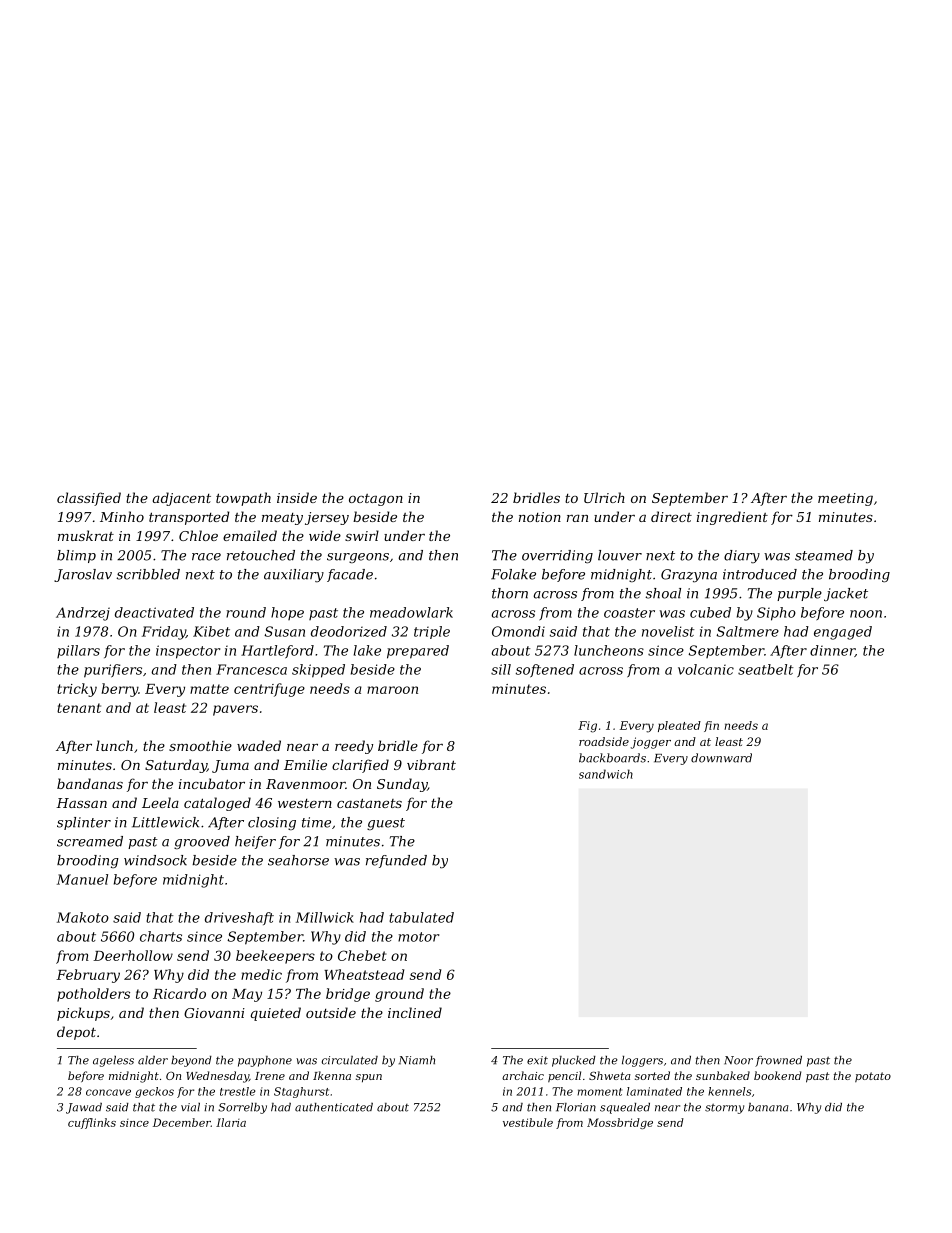 Image resolution: width=952 pixels, height=1233 pixels. What do you see at coordinates (90, 783) in the screenshot?
I see `bandanas` at bounding box center [90, 783].
